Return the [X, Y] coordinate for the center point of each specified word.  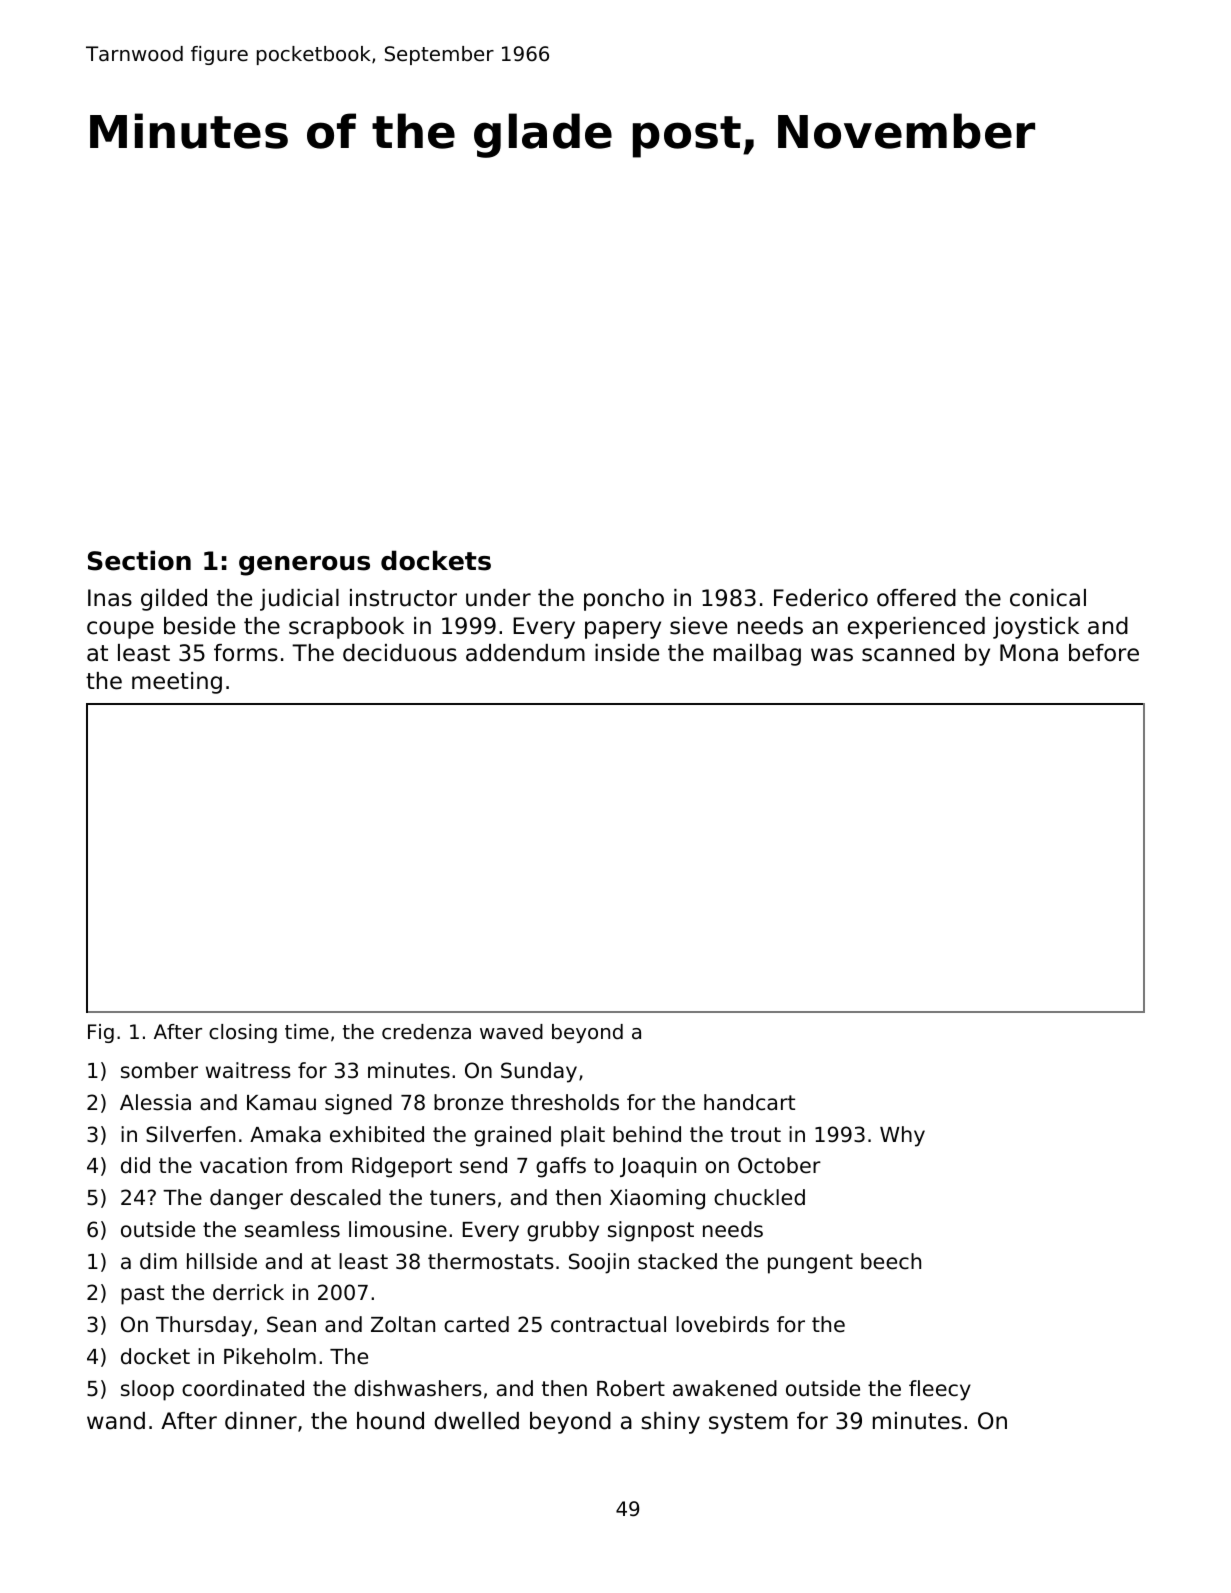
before [1104, 653]
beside [199, 626]
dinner [261, 1421]
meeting [177, 683]
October [779, 1165]
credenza [426, 1032]
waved [511, 1031]
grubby [563, 1231]
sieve [698, 626]
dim [158, 1261]
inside [627, 653]
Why [902, 1136]
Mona [1029, 653]
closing [243, 1033]
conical [1048, 598]
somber [159, 1070]
